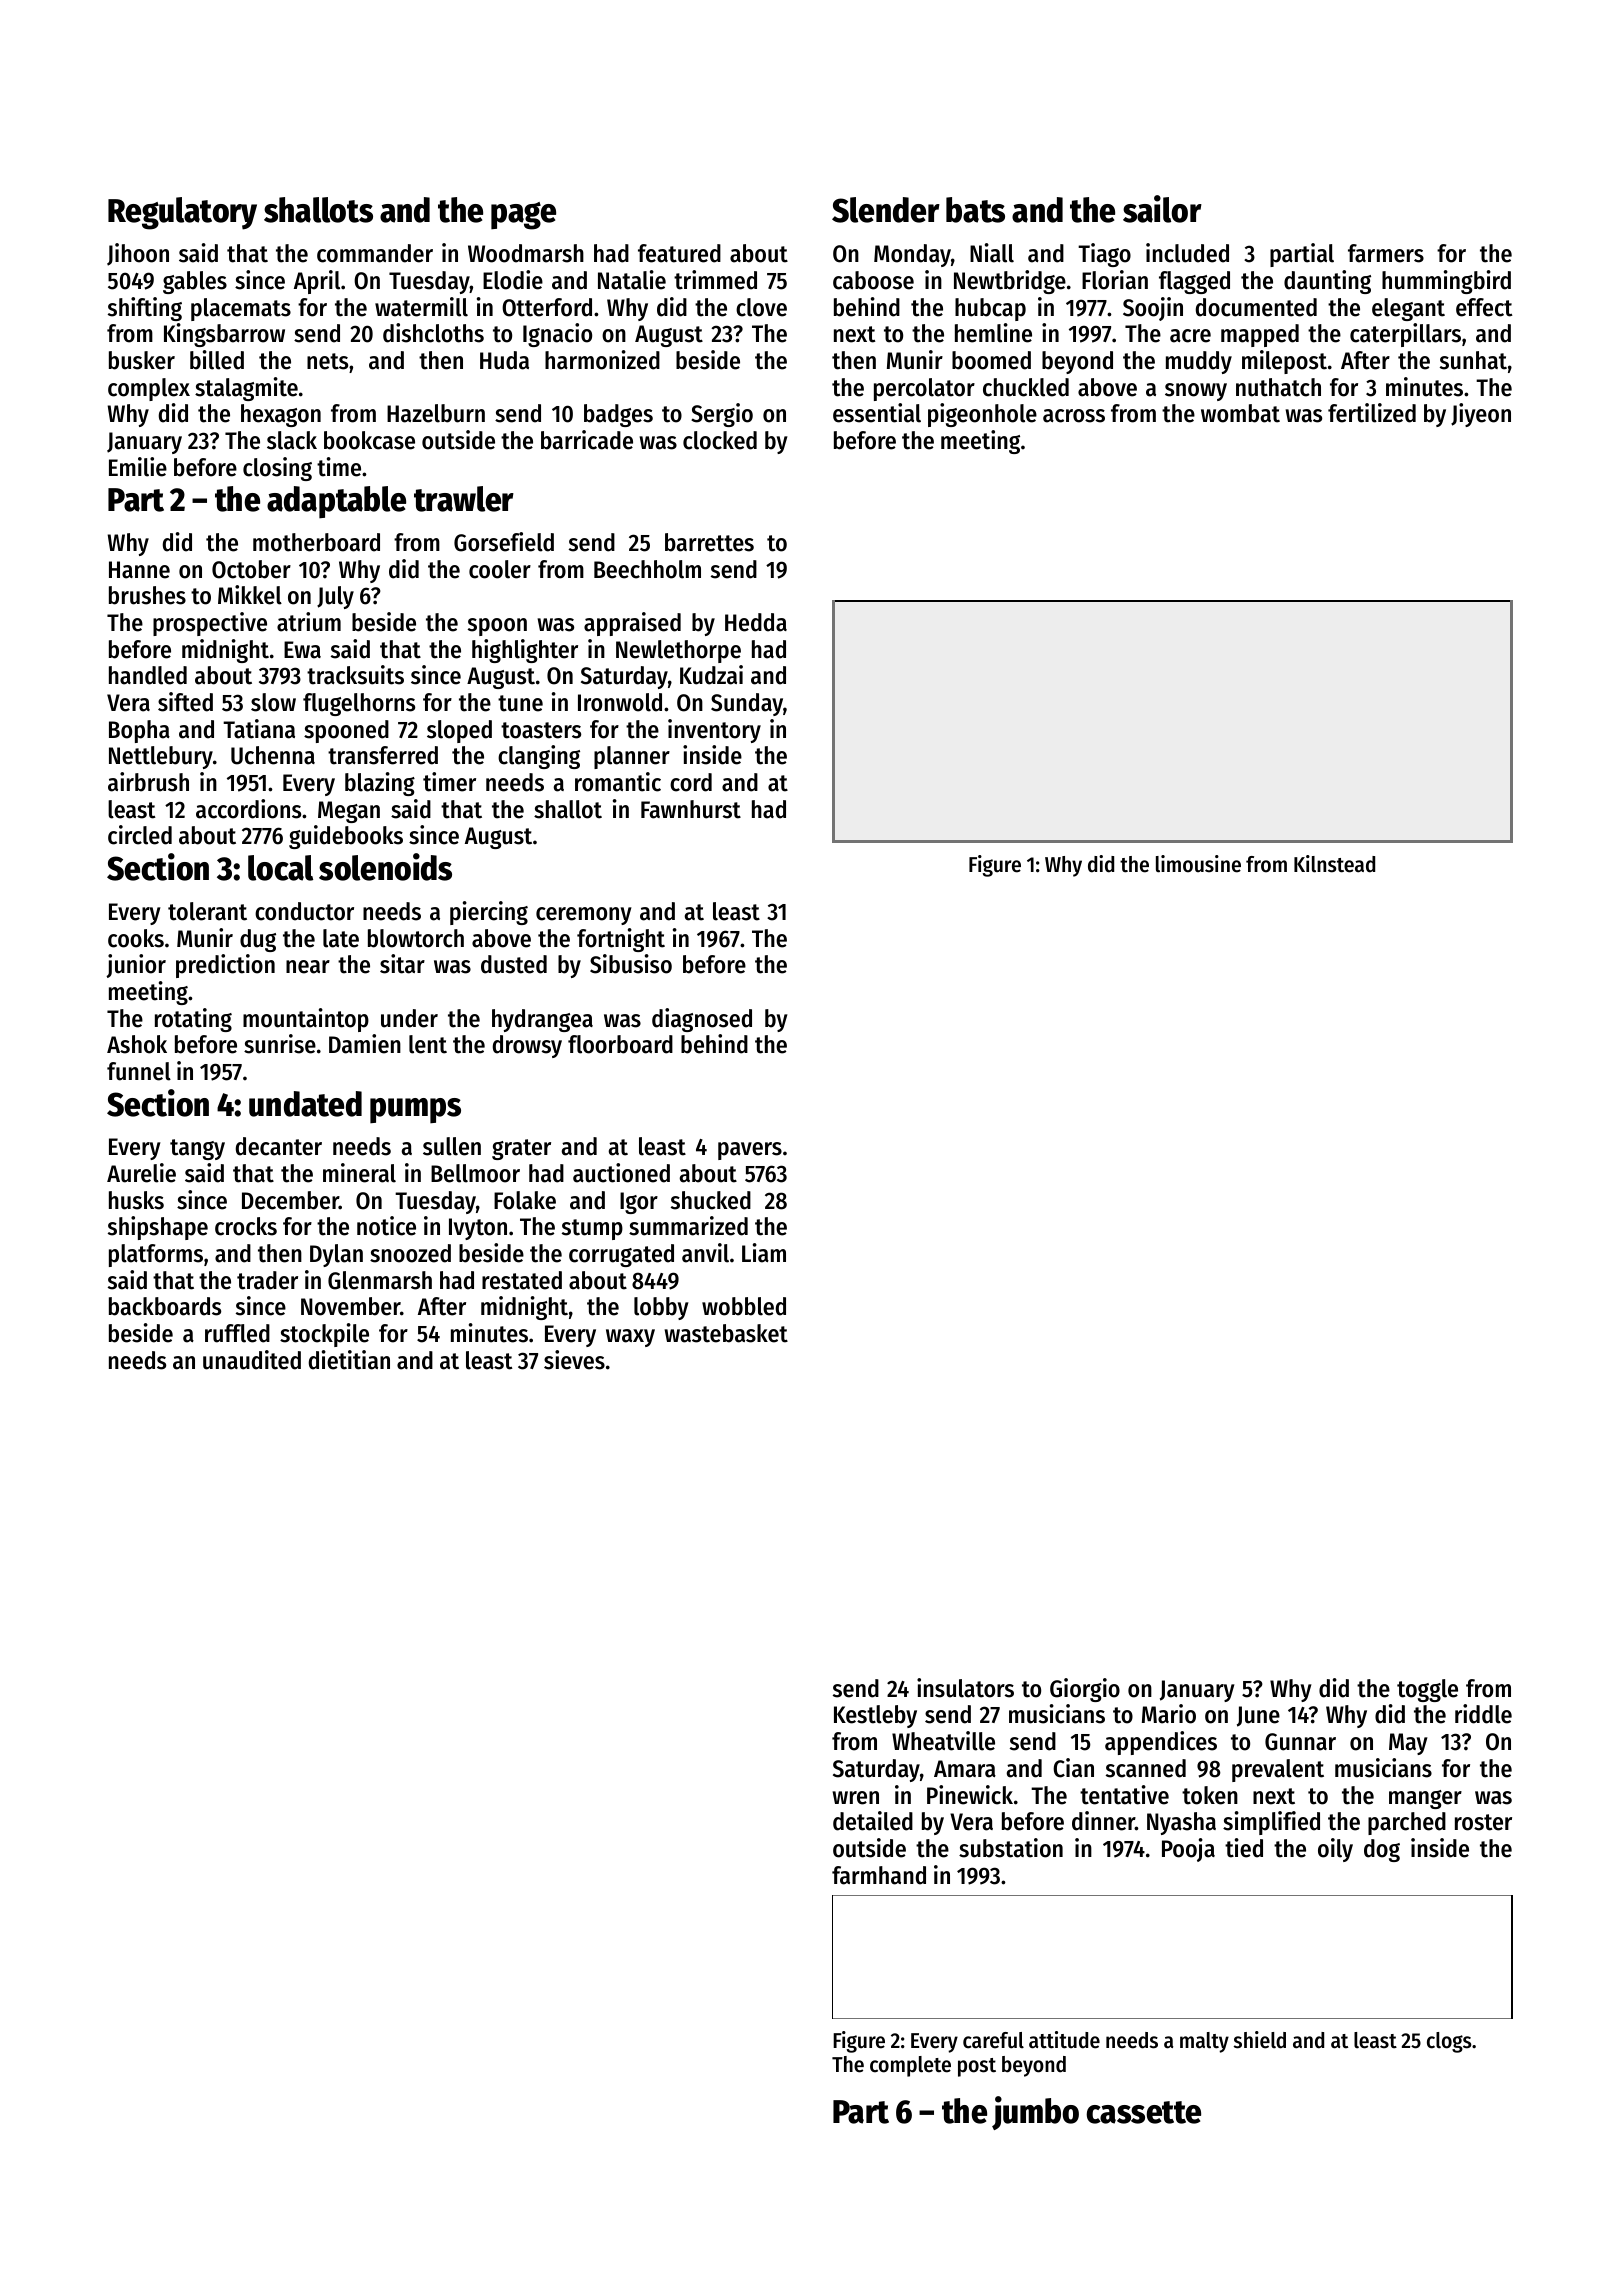 The image size is (1620, 2292). What do you see at coordinates (1372, 413) in the document?
I see `fertilized` at bounding box center [1372, 413].
